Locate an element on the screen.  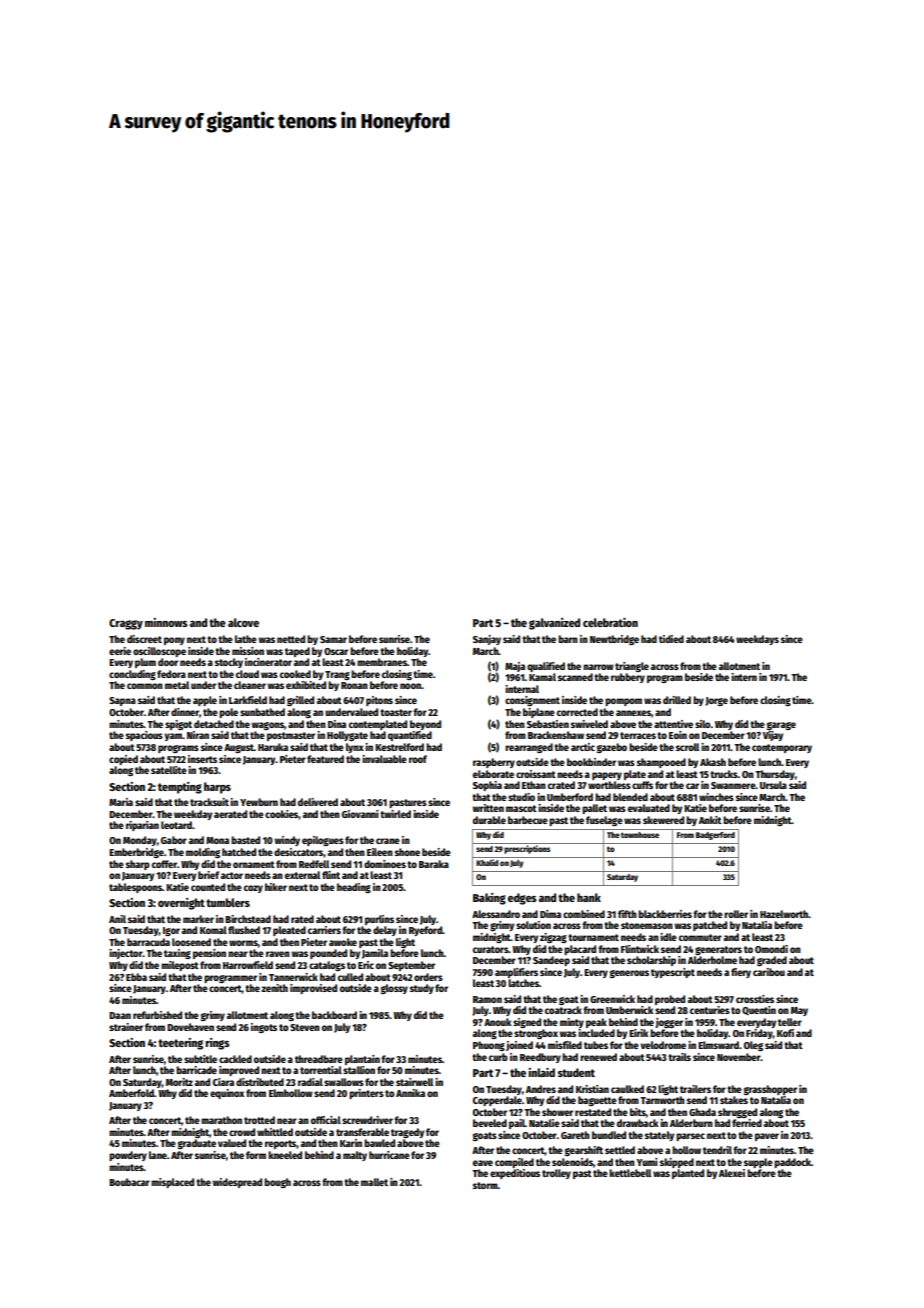
widespread is located at coordinates (237, 1183).
